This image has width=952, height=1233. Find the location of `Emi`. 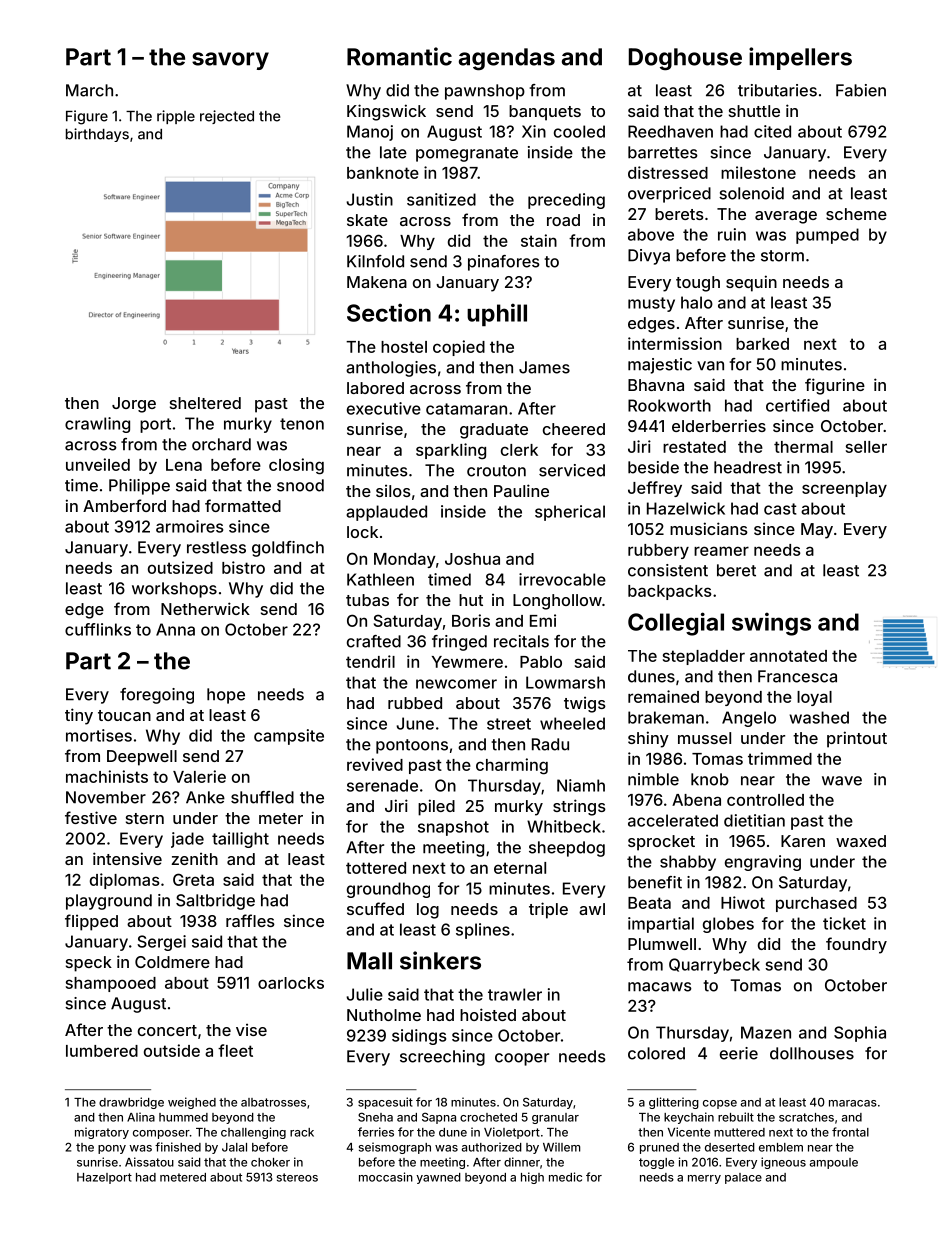

Emi is located at coordinates (543, 620).
